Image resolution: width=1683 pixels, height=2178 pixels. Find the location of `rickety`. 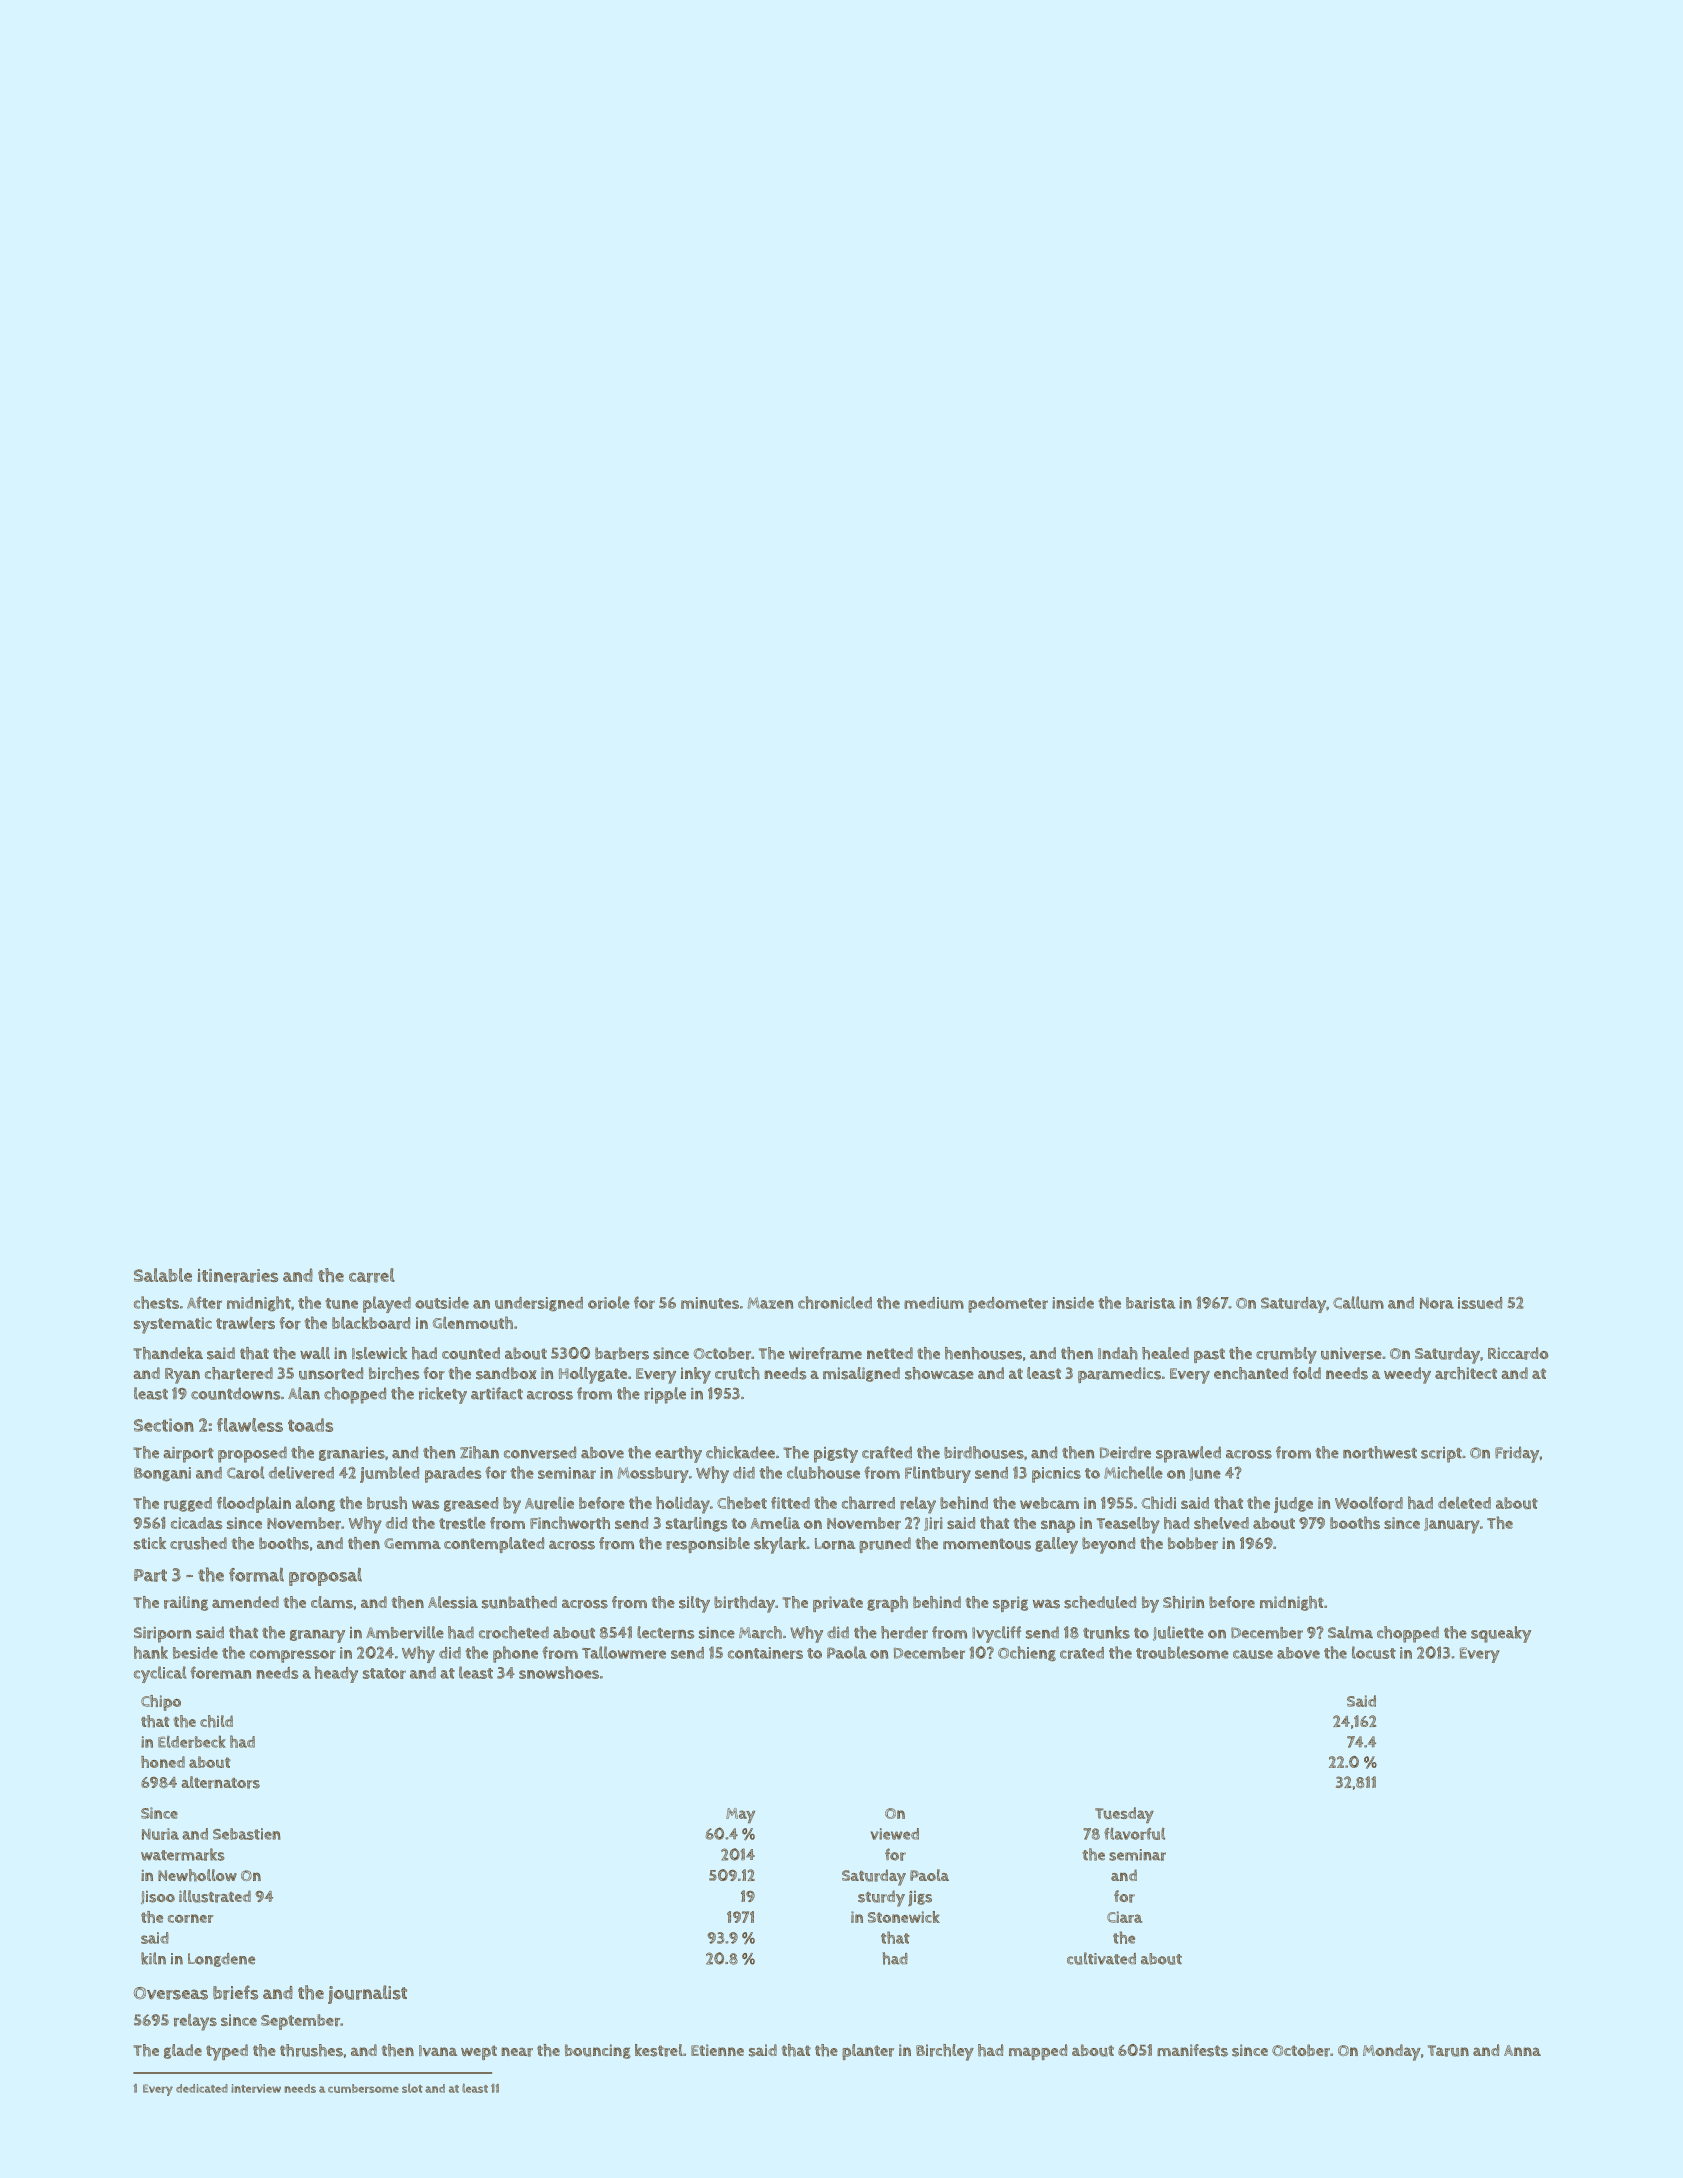

rickety is located at coordinates (443, 1395).
